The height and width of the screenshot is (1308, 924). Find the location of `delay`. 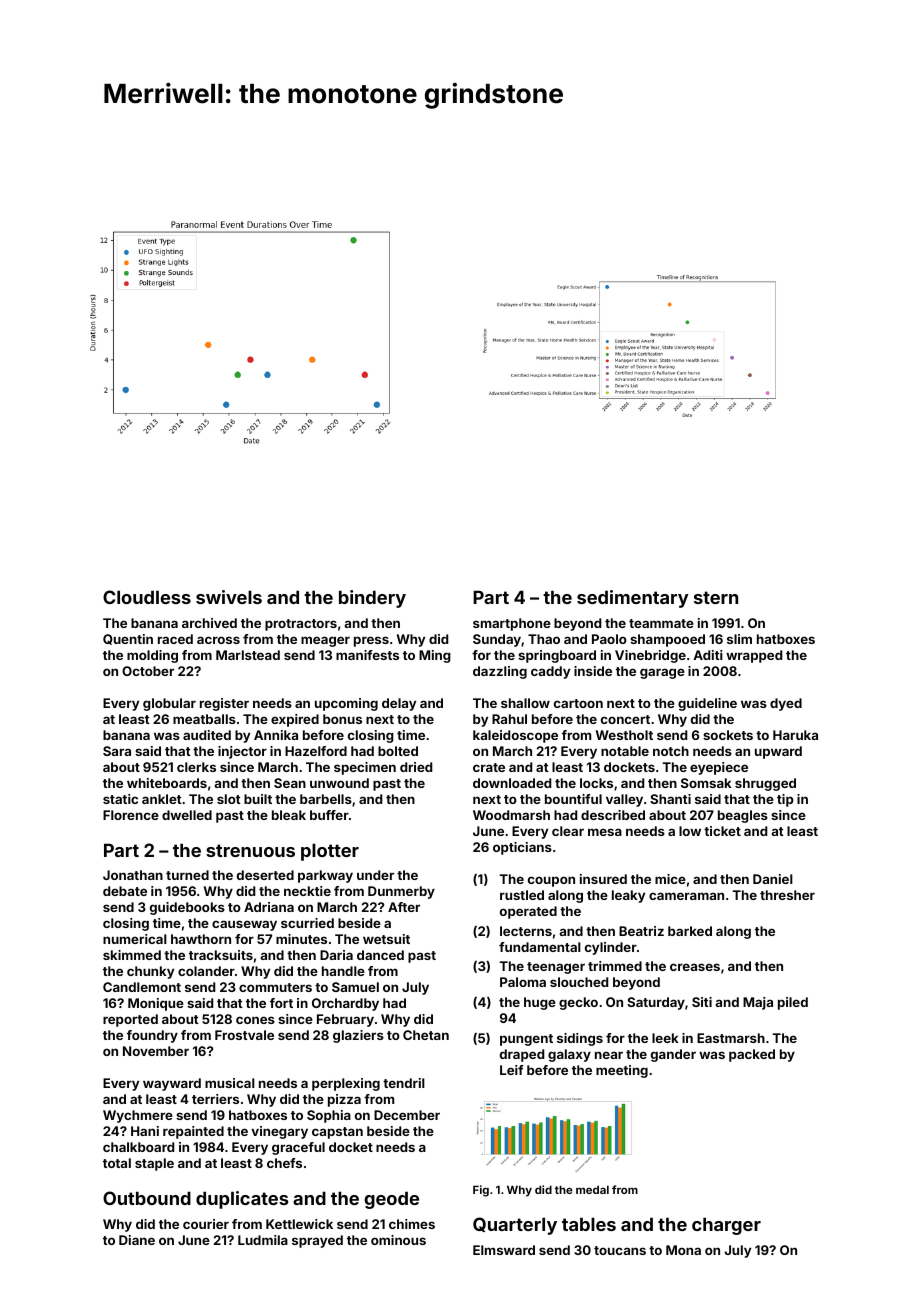

delay is located at coordinates (399, 704).
